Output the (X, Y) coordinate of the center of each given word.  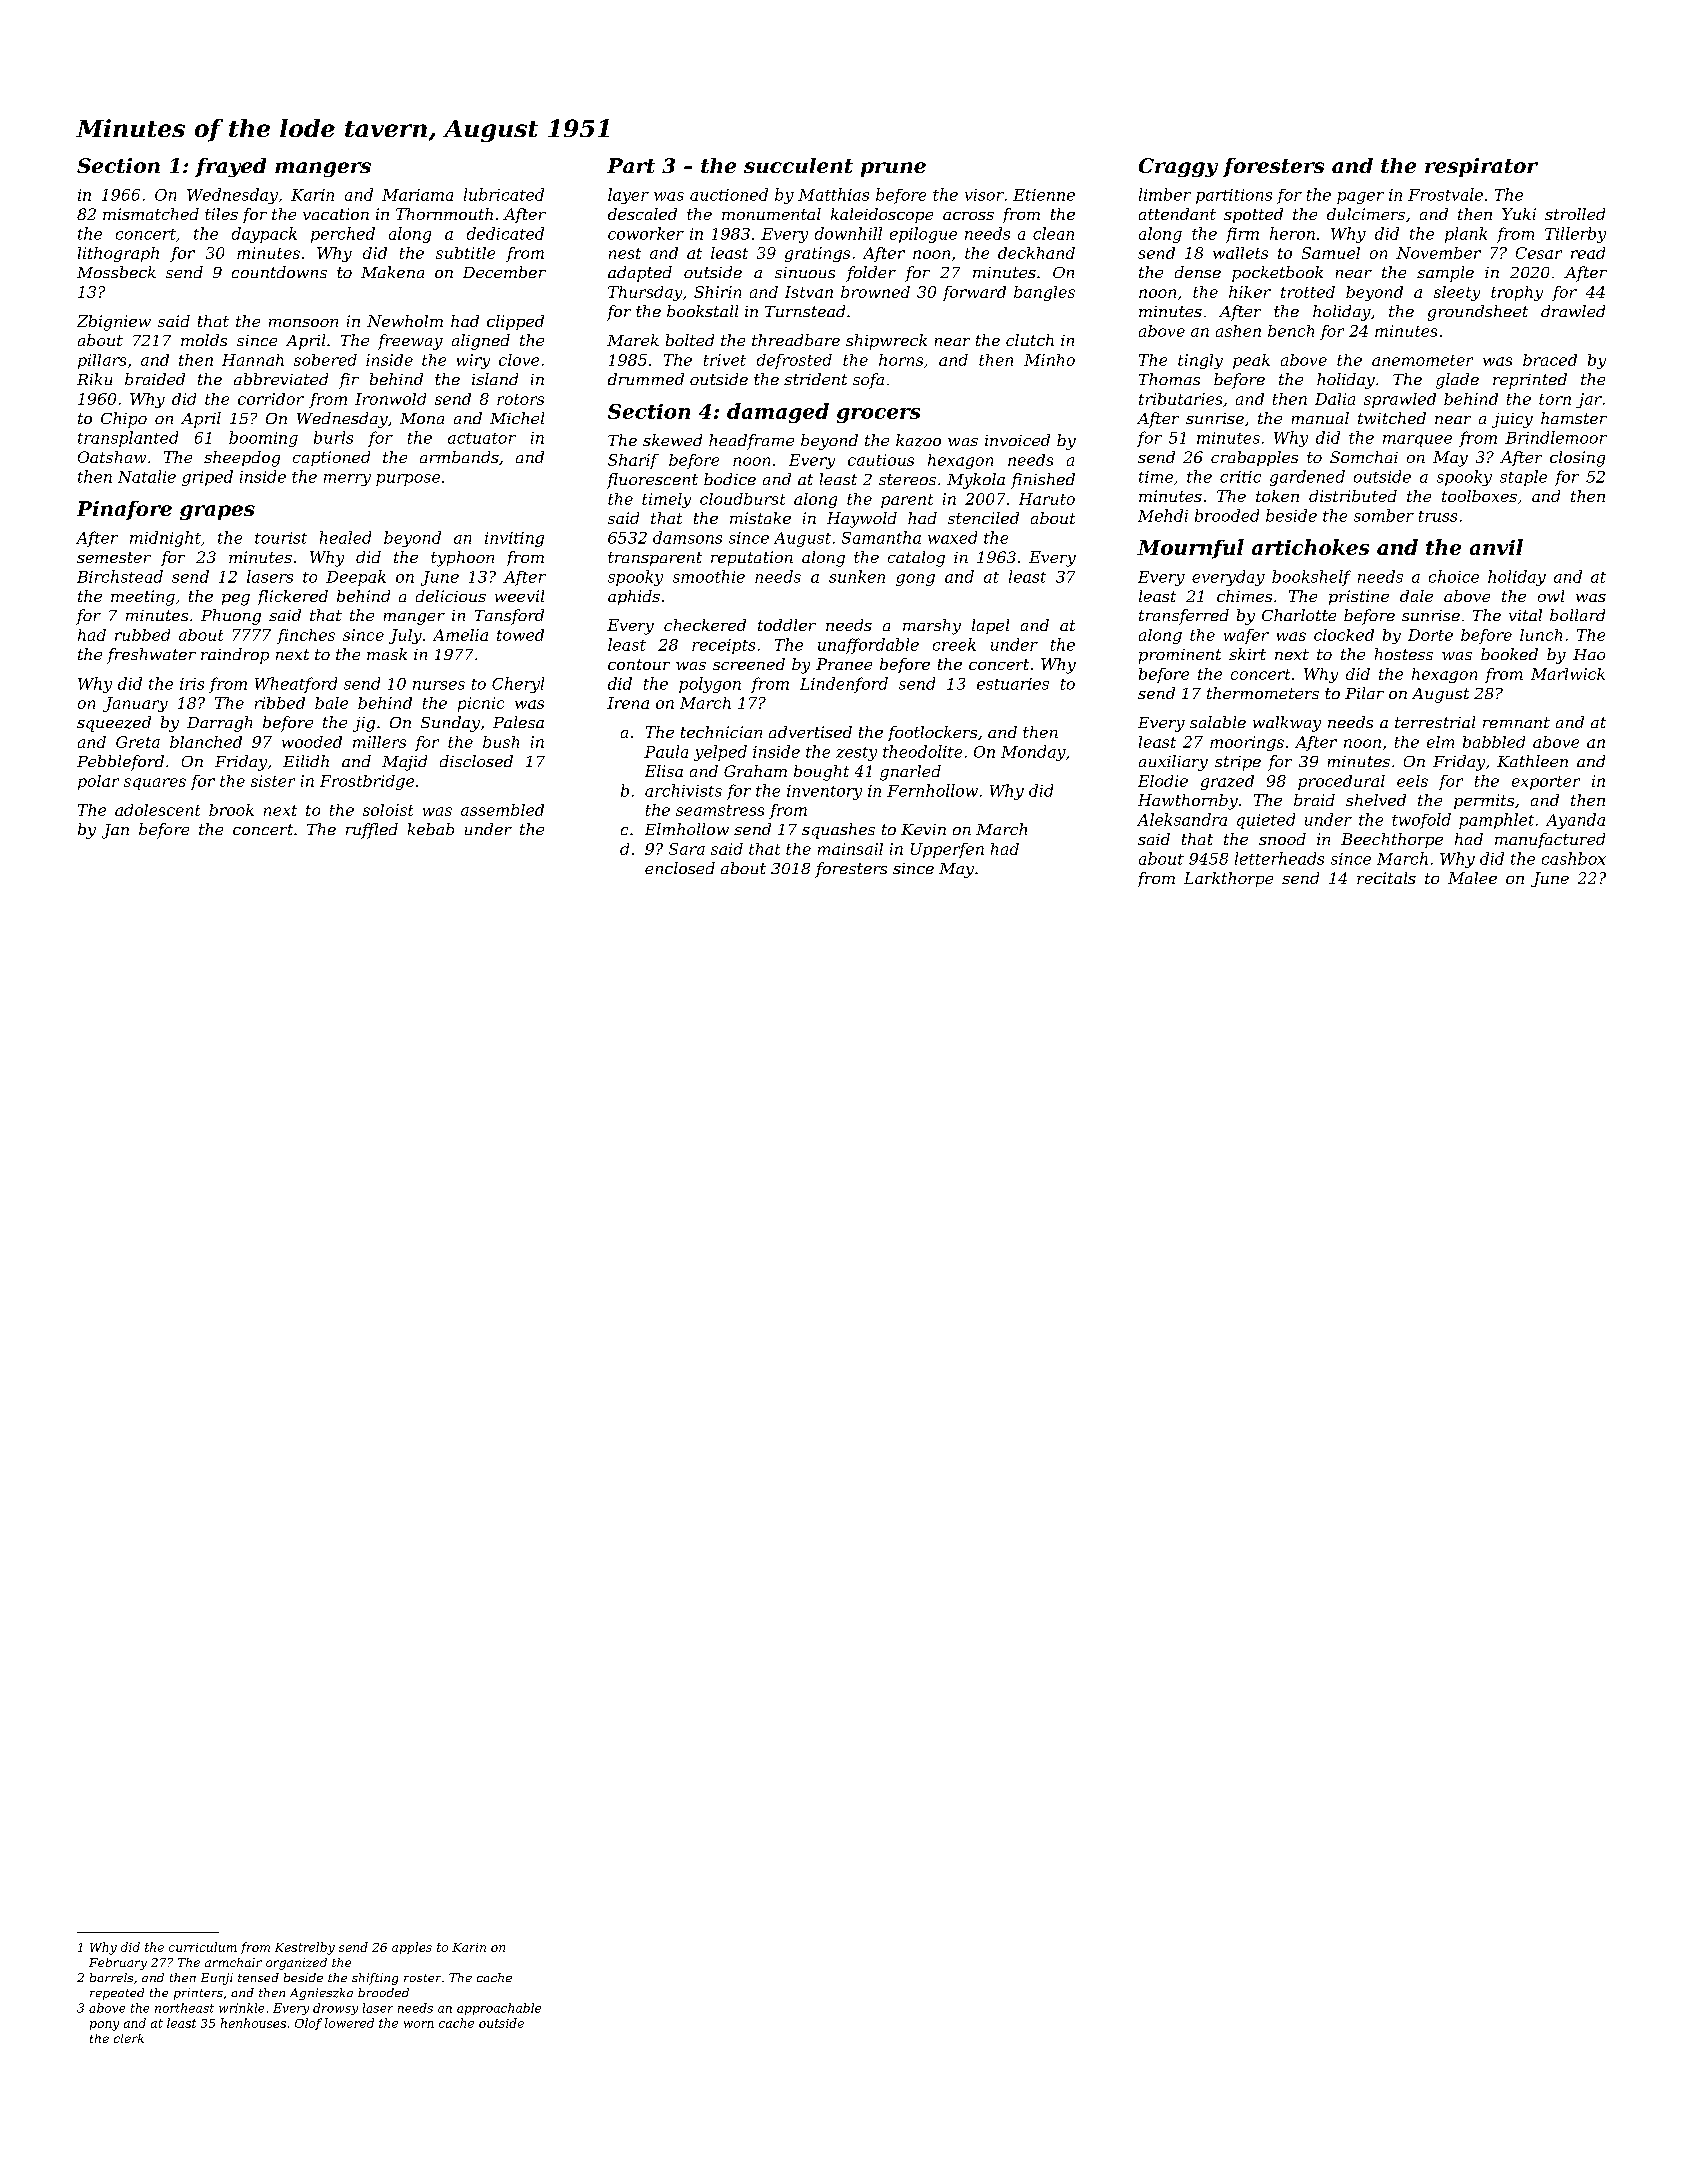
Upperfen (947, 850)
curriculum (203, 1947)
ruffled (372, 831)
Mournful (1190, 549)
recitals (1386, 878)
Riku (94, 379)
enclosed (680, 868)
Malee (1472, 878)
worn (419, 2024)
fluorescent (652, 481)
